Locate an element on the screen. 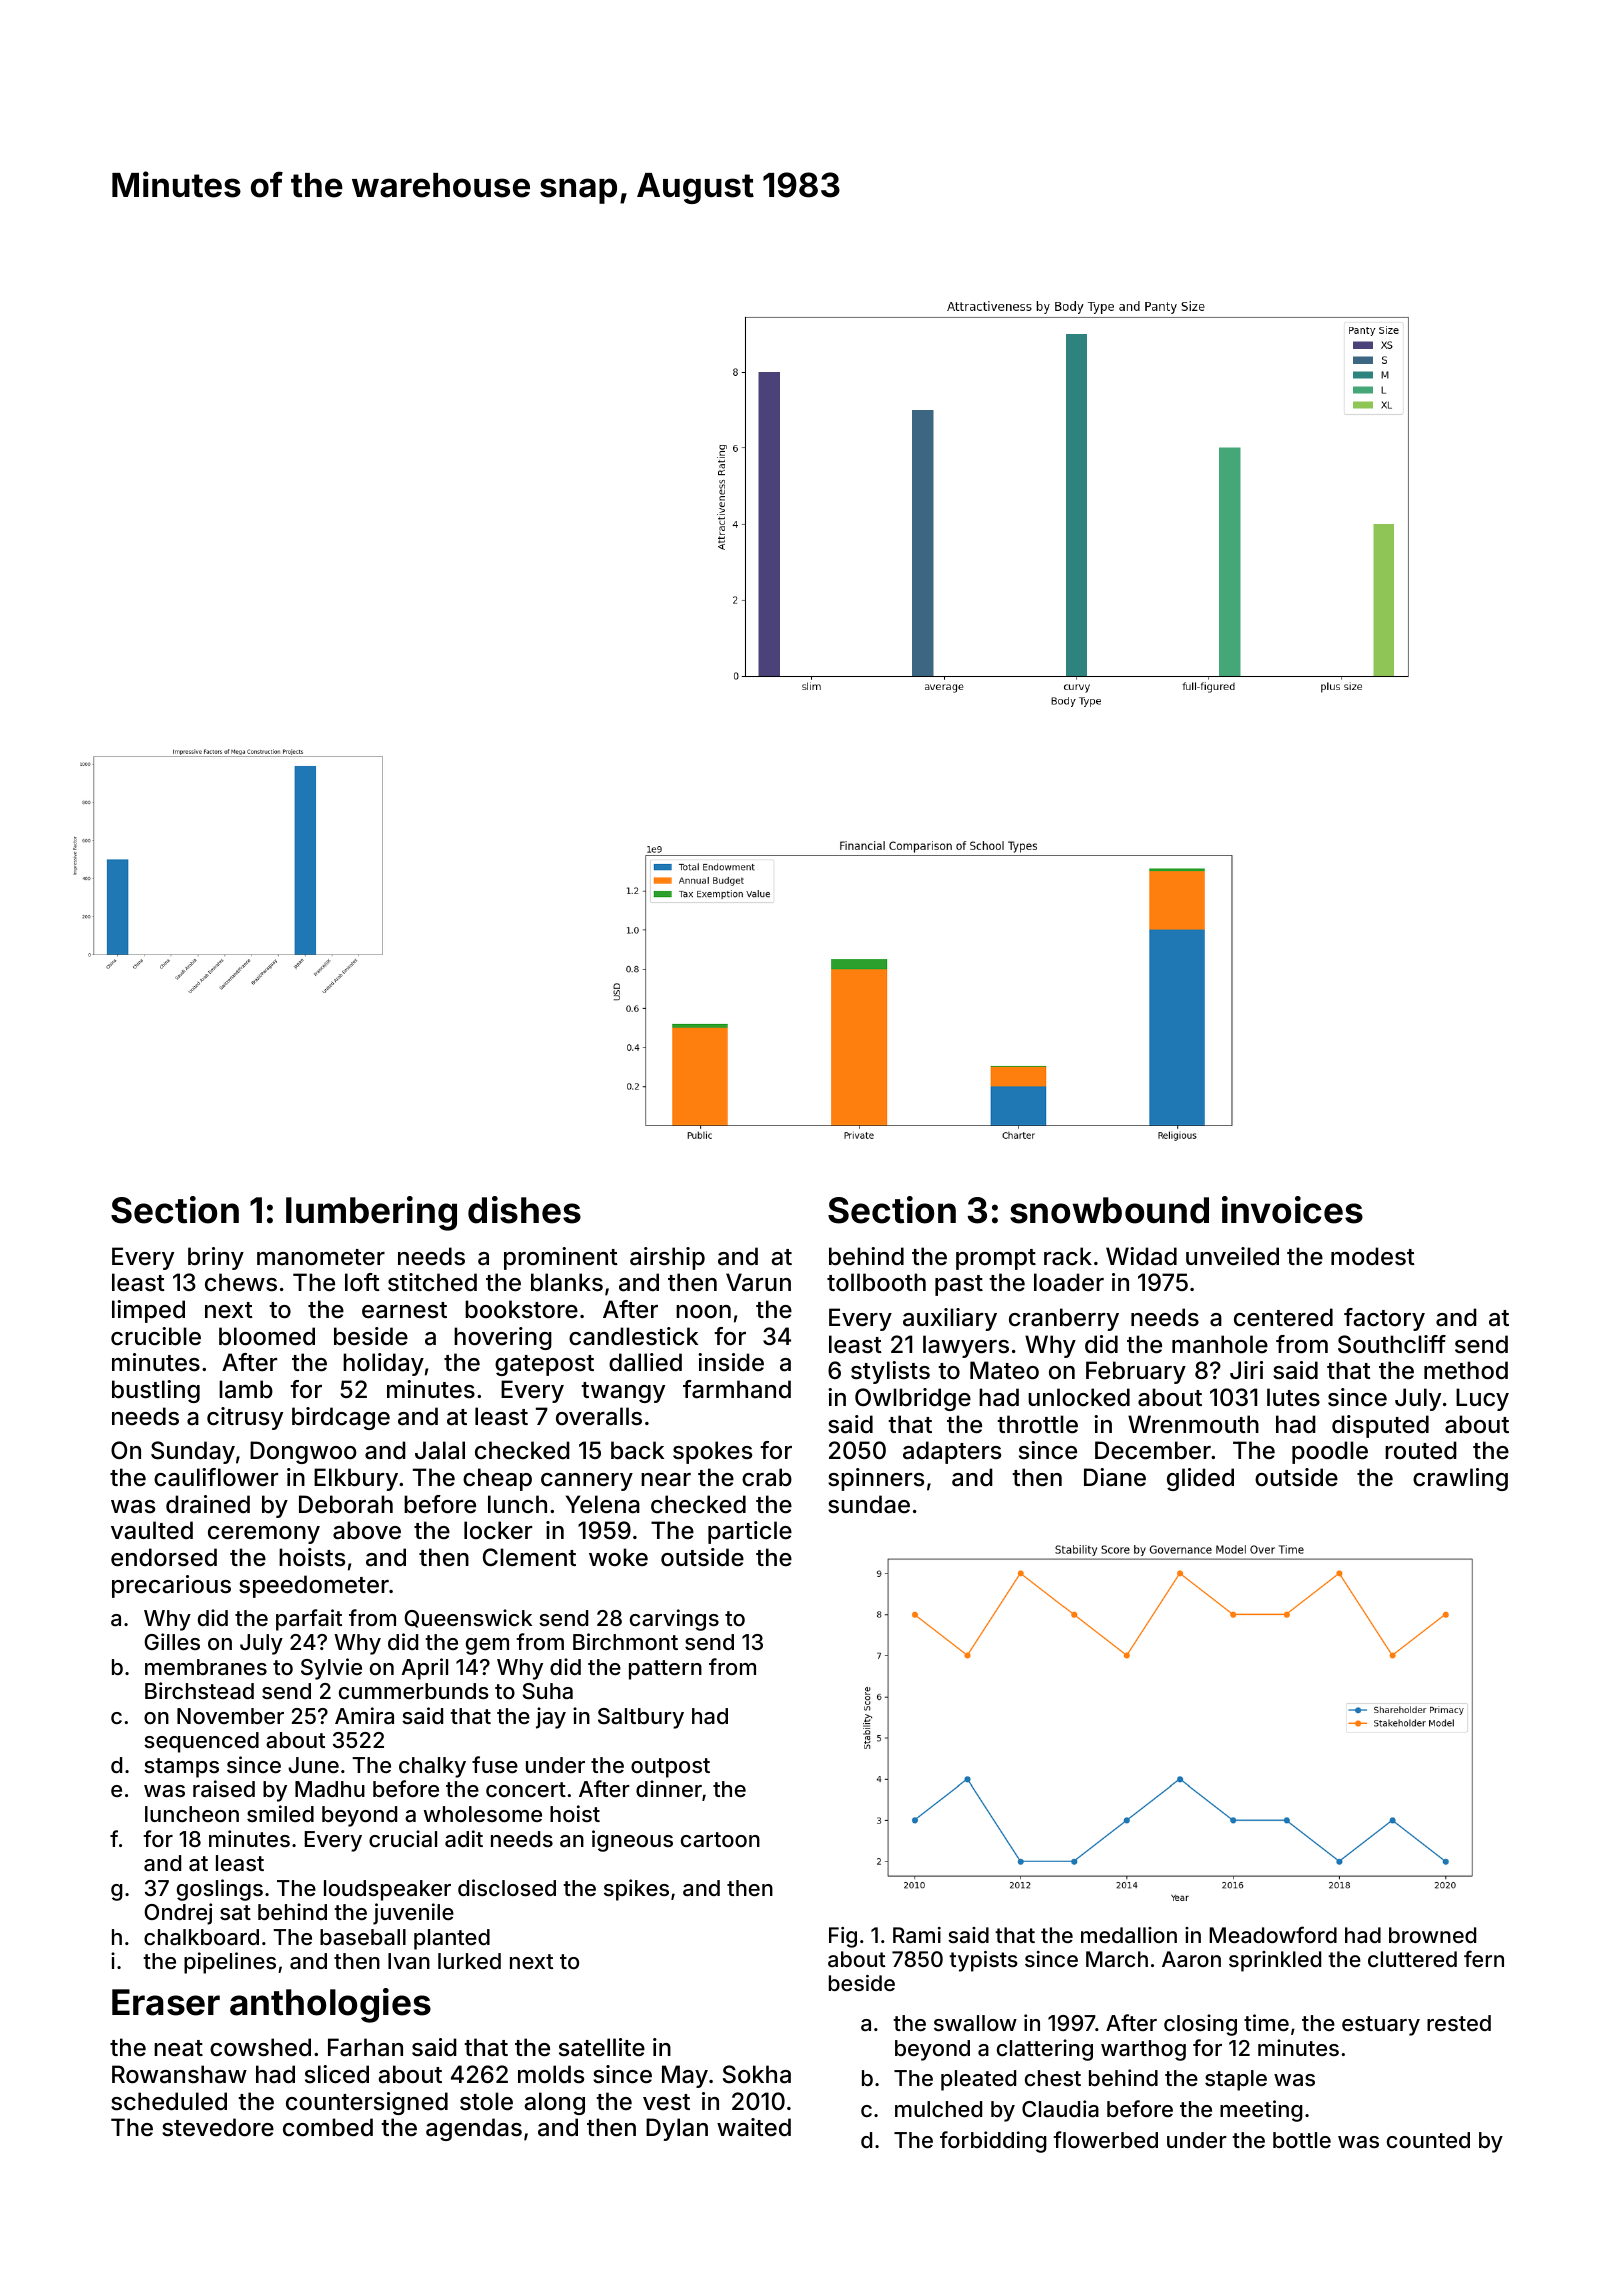 This screenshot has height=2292, width=1620. stevedore is located at coordinates (218, 2127).
